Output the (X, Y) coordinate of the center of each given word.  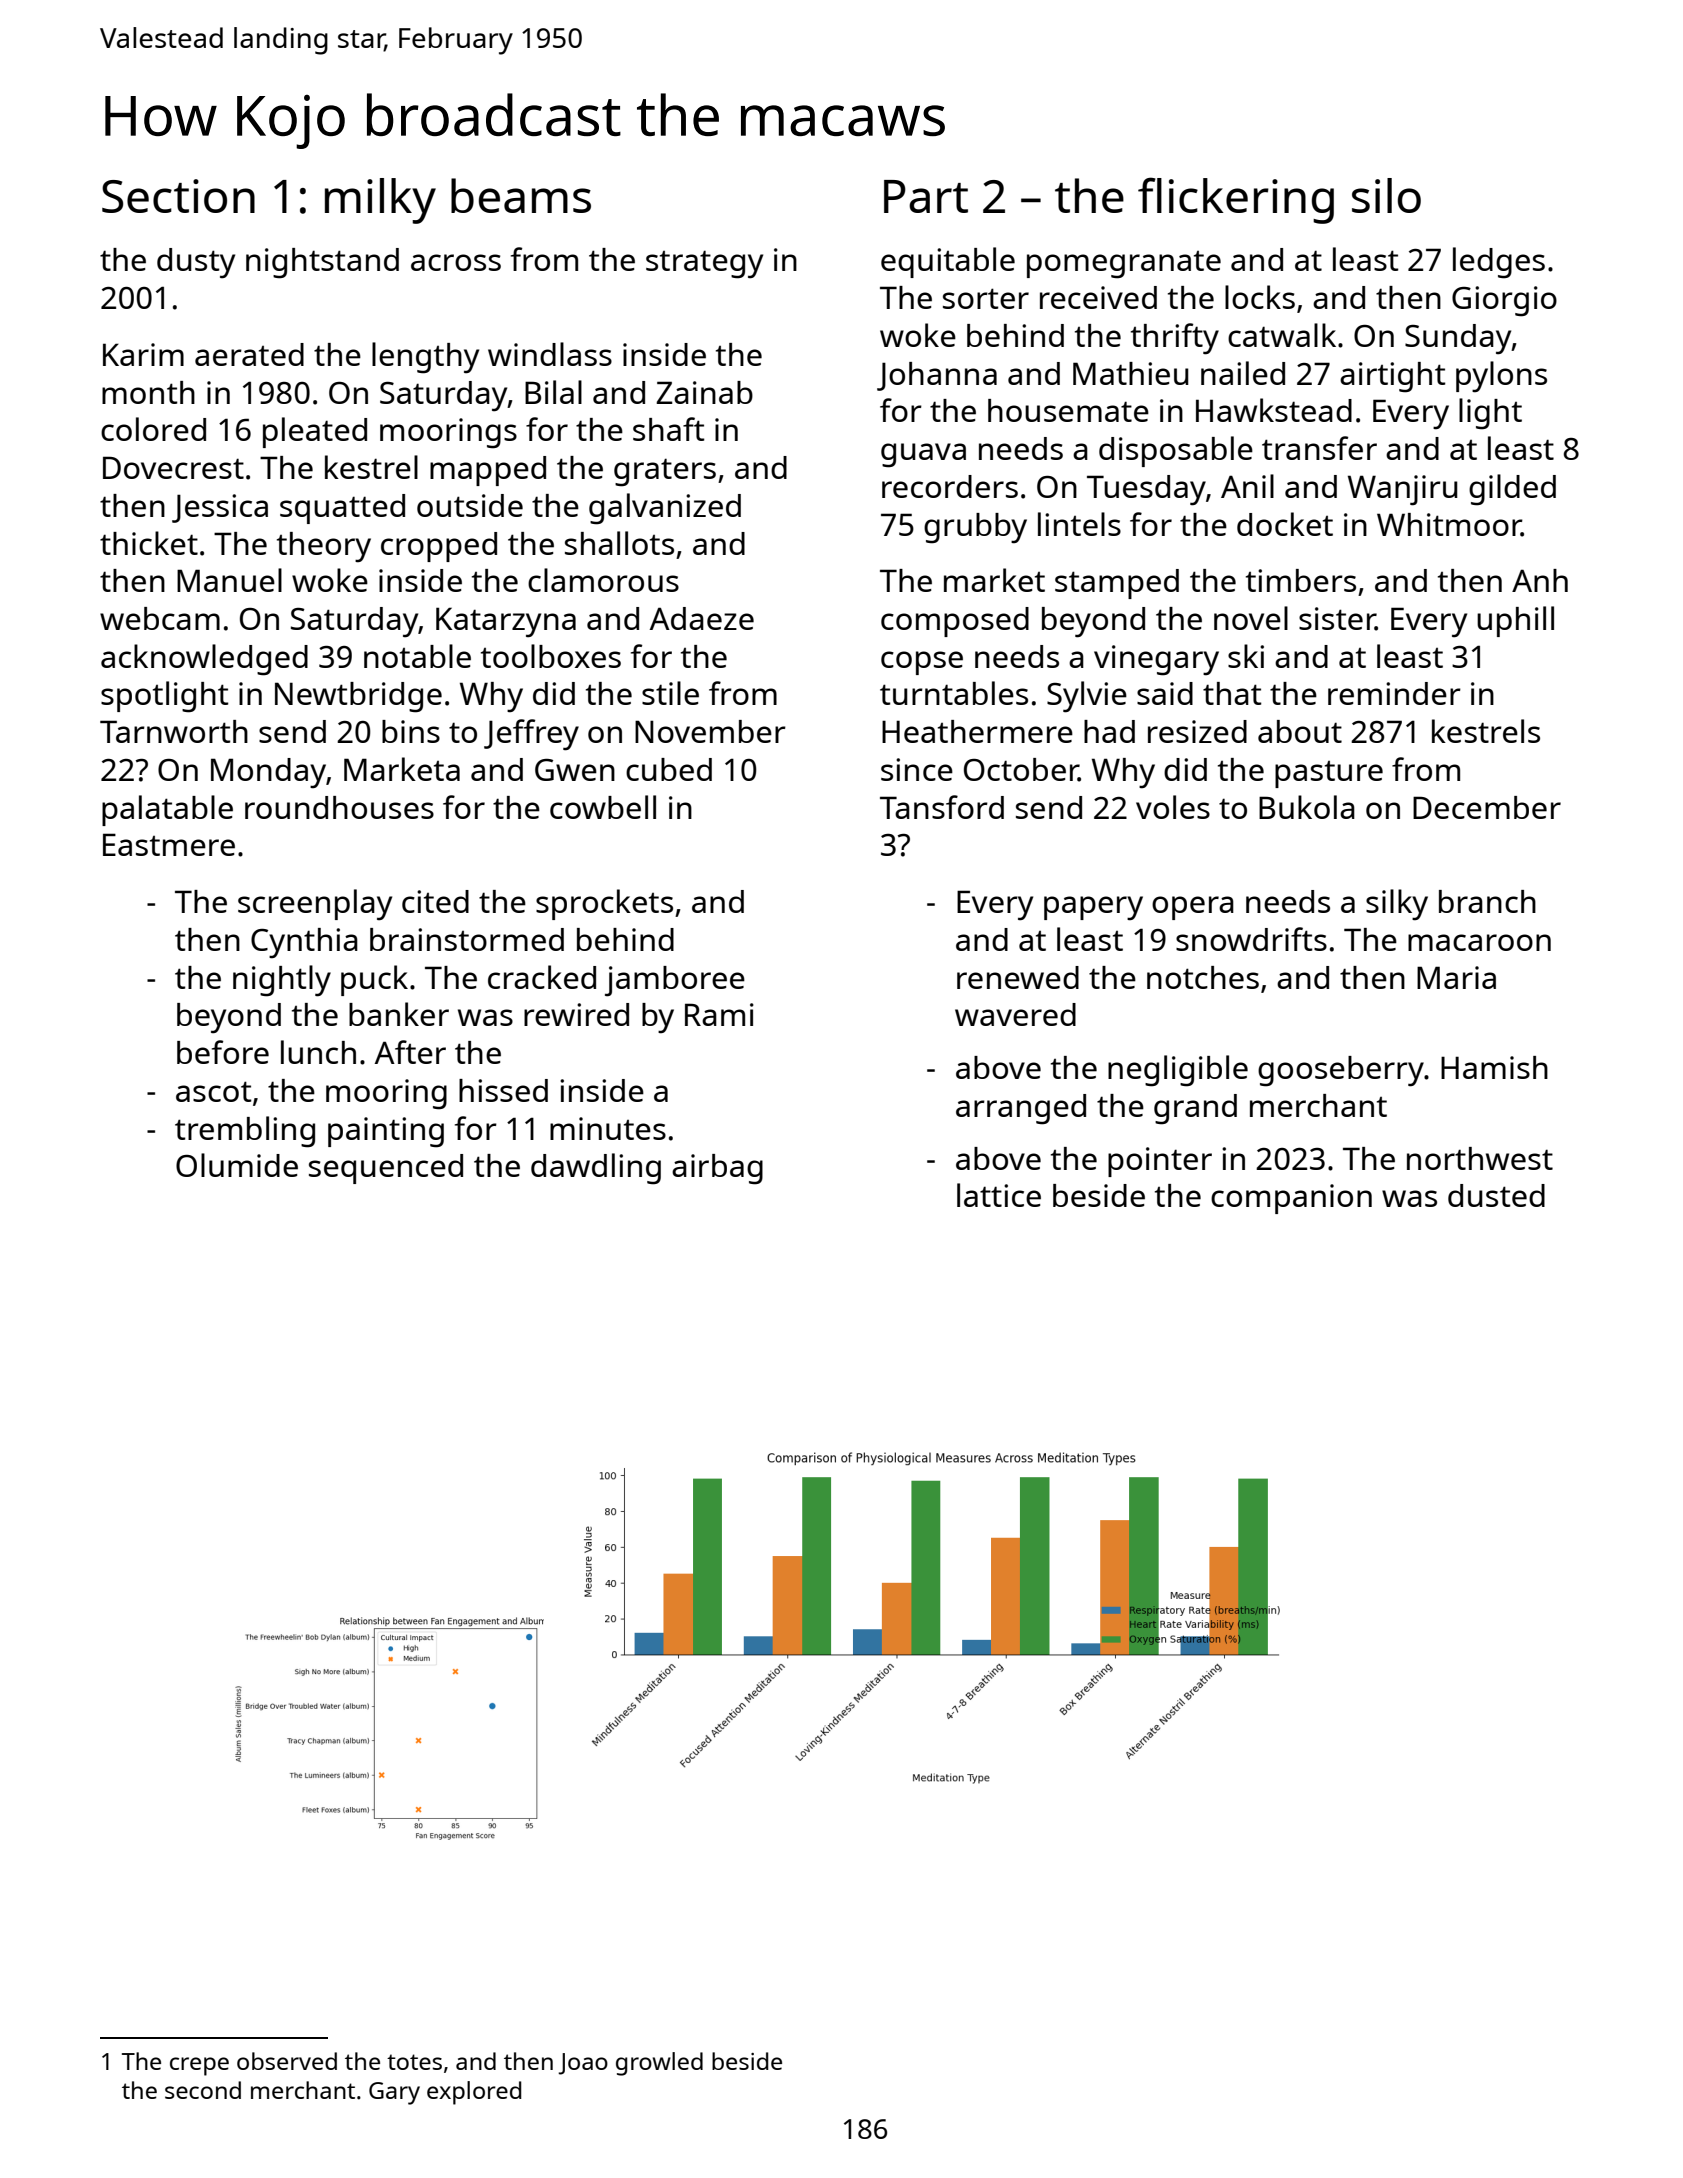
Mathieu (1131, 373)
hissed (503, 1090)
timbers (1301, 580)
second (203, 2090)
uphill (1515, 621)
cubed (669, 769)
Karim (143, 354)
